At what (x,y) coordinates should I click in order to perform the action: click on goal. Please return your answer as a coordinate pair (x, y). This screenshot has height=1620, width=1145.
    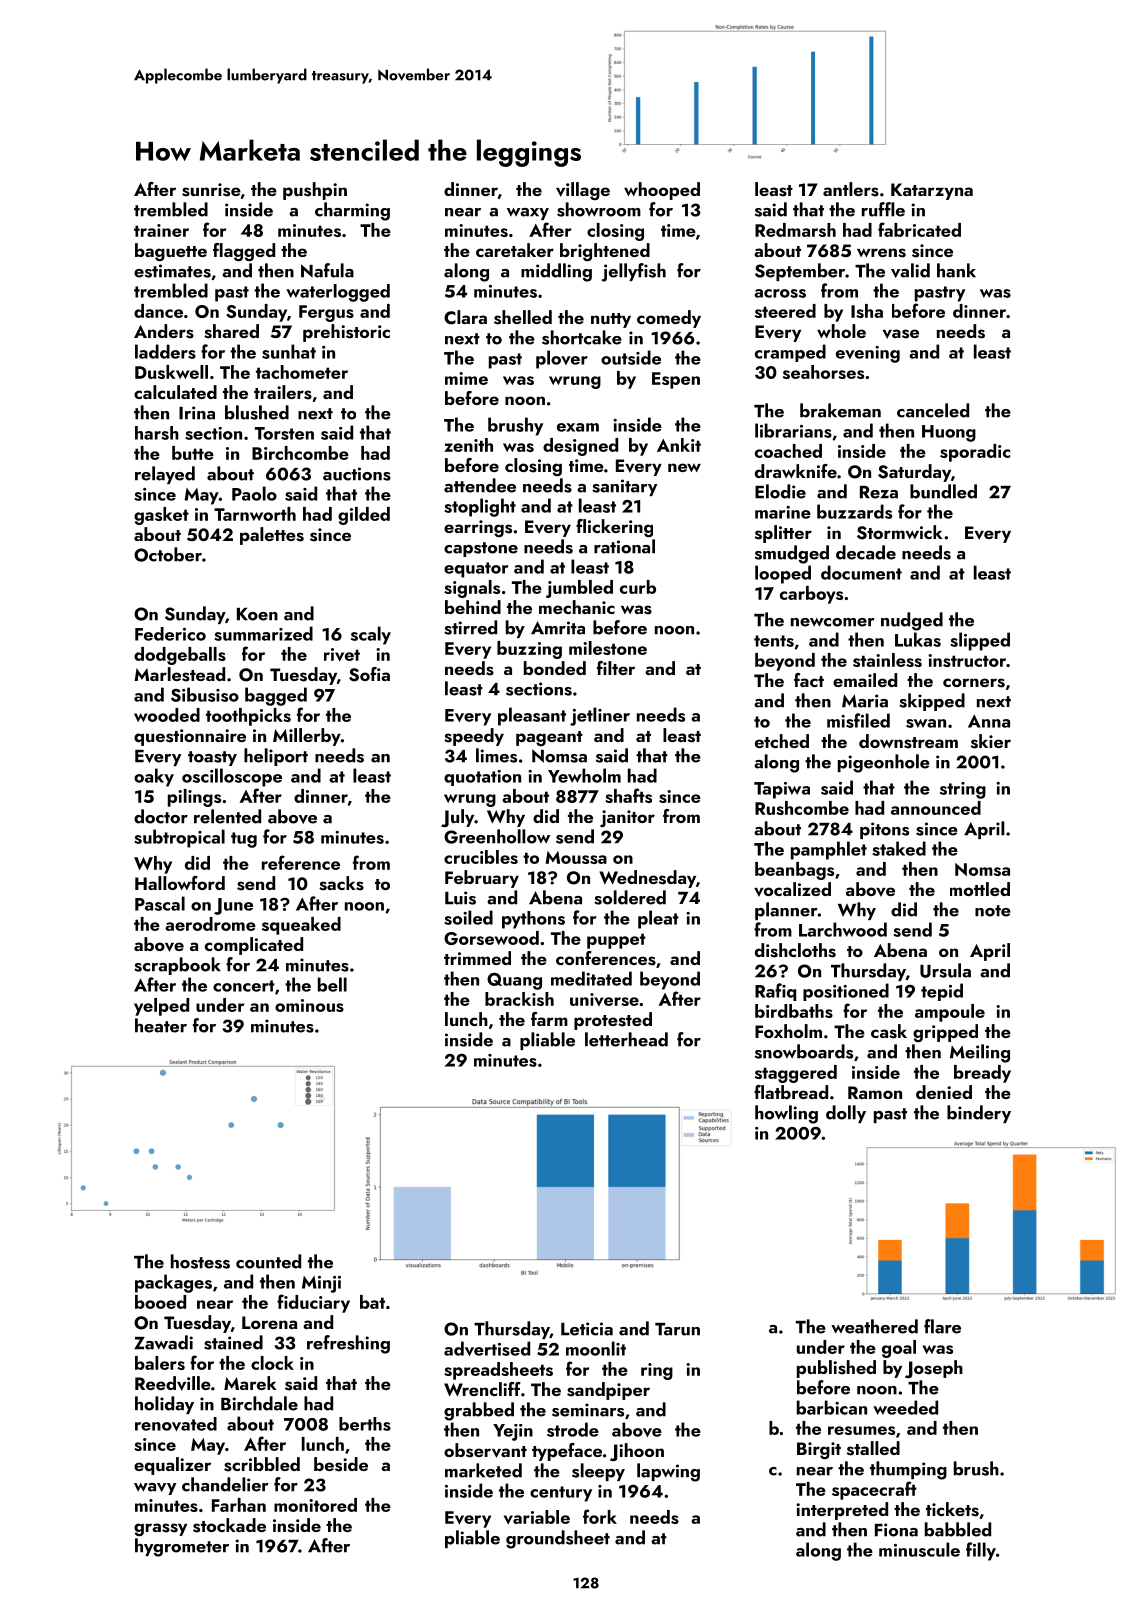
    Looking at the image, I should click on (899, 1349).
